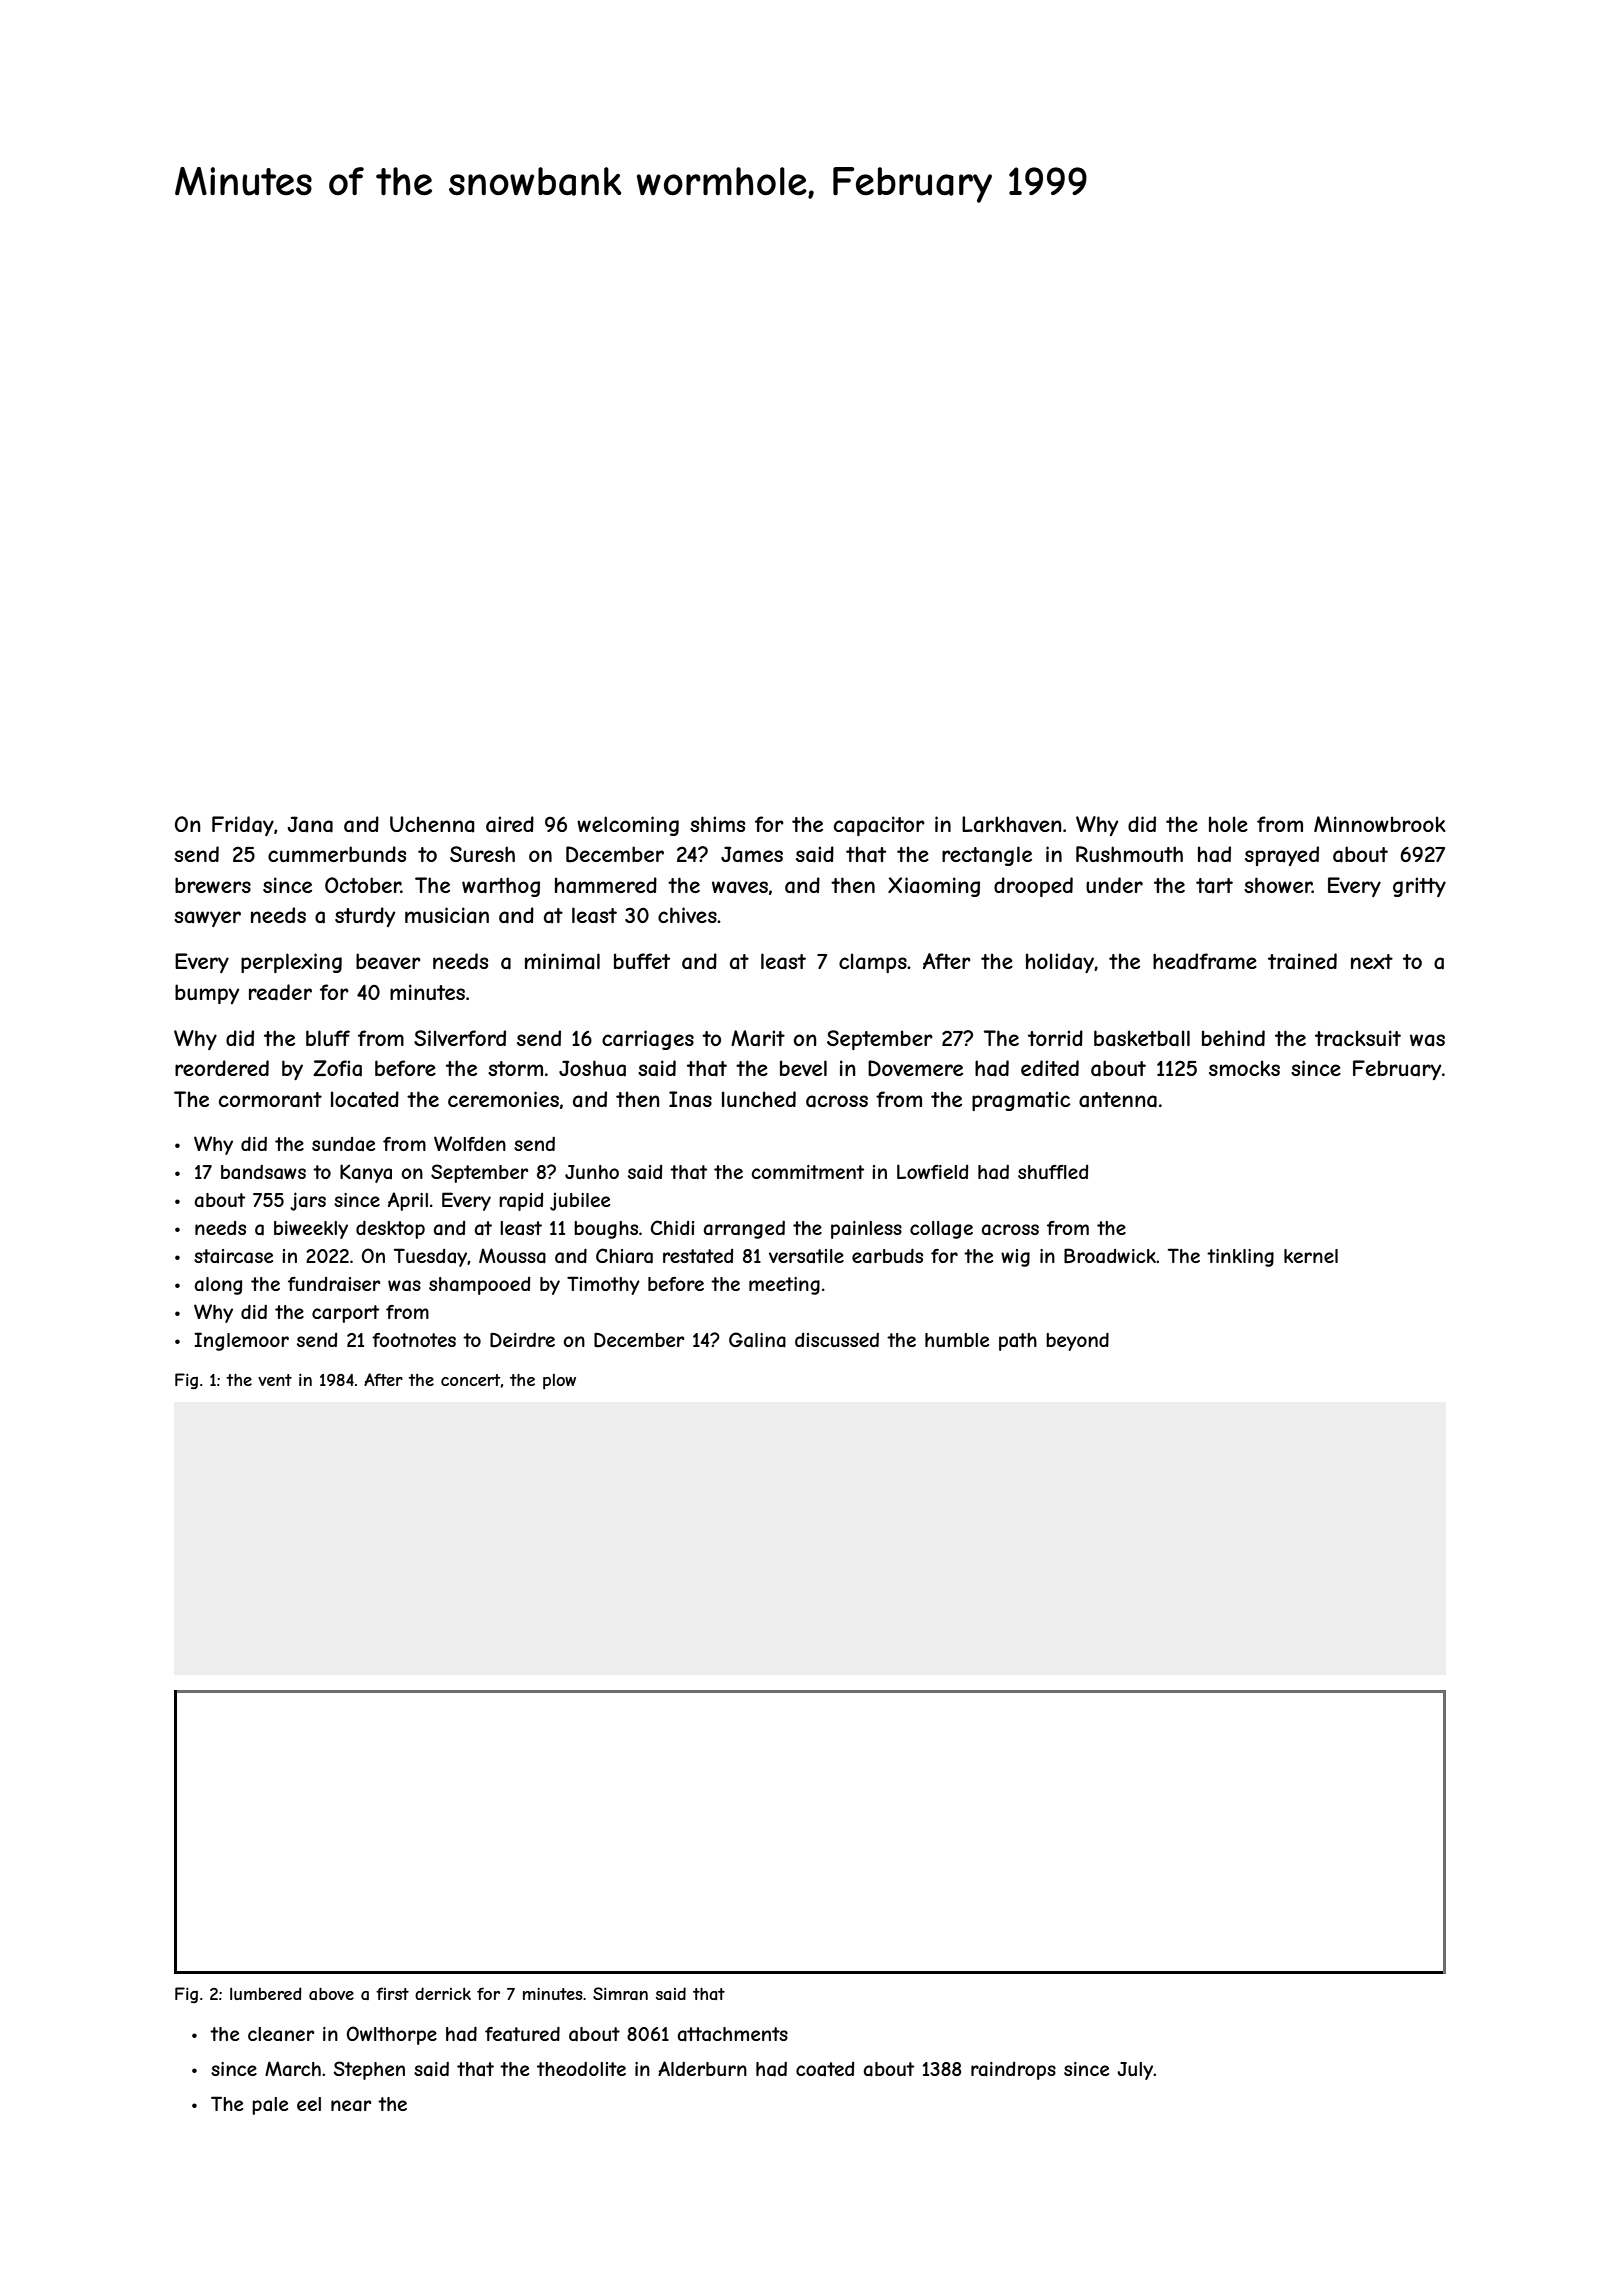 The image size is (1620, 2292). What do you see at coordinates (628, 826) in the page?
I see `welcoming` at bounding box center [628, 826].
